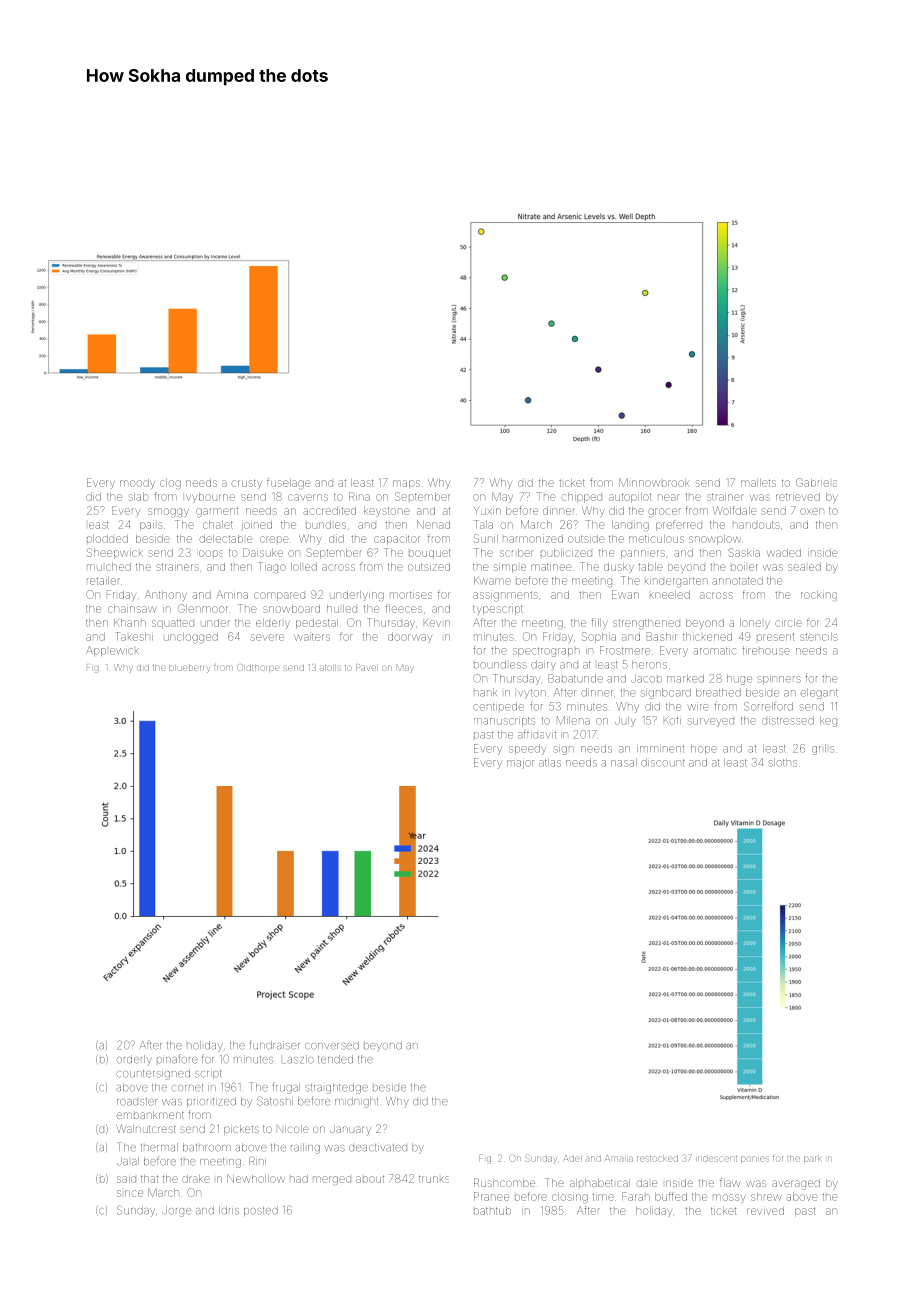 Image resolution: width=924 pixels, height=1308 pixels. What do you see at coordinates (134, 1060) in the screenshot?
I see `orderly` at bounding box center [134, 1060].
